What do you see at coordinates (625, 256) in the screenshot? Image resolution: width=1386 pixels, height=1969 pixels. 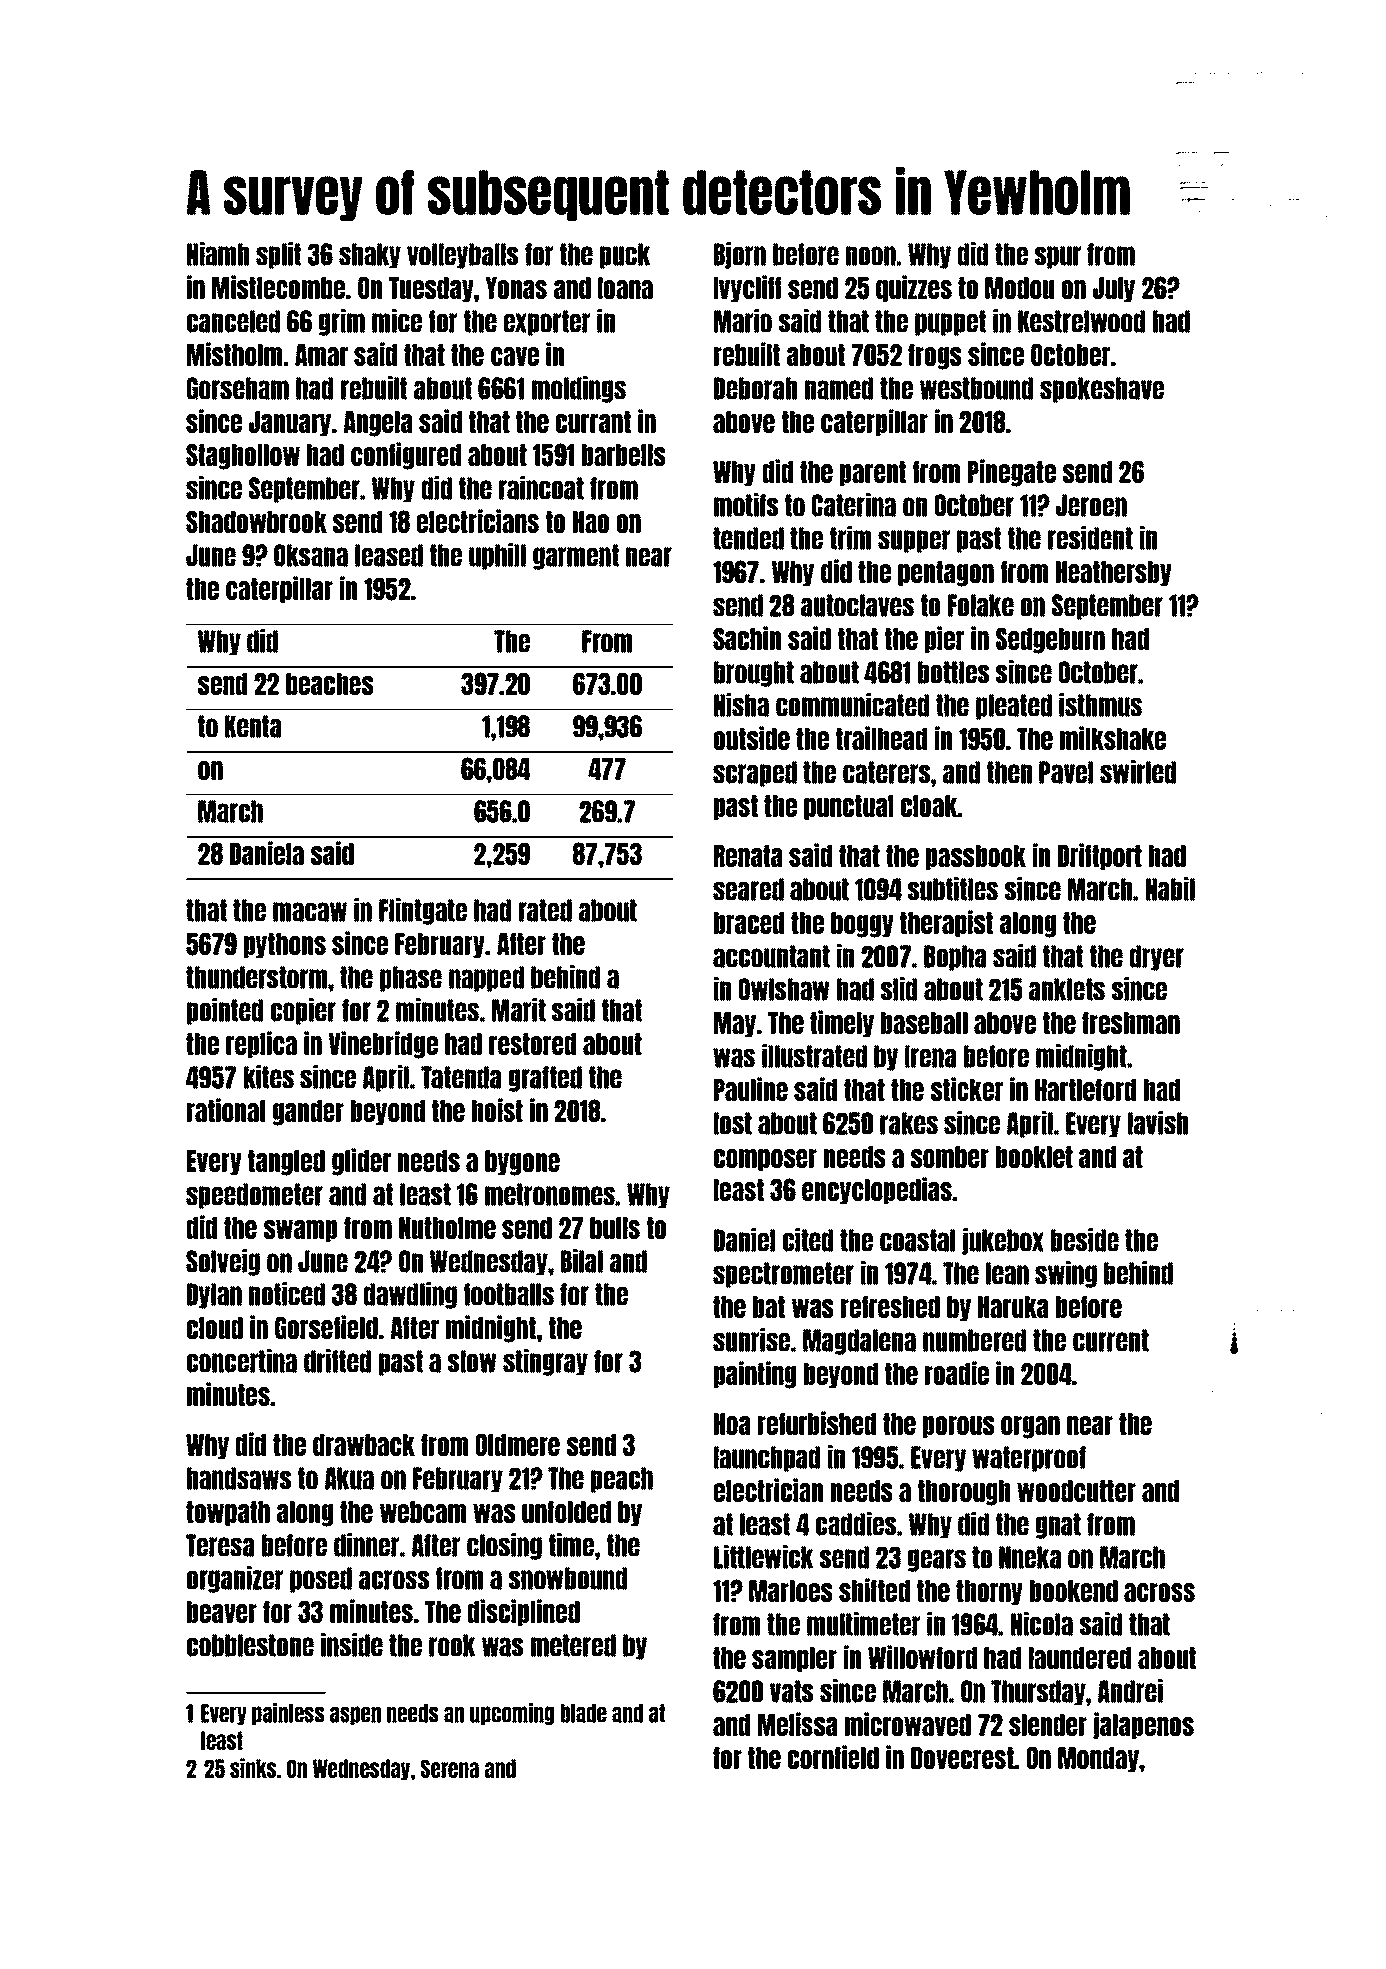 I see `puck` at bounding box center [625, 256].
